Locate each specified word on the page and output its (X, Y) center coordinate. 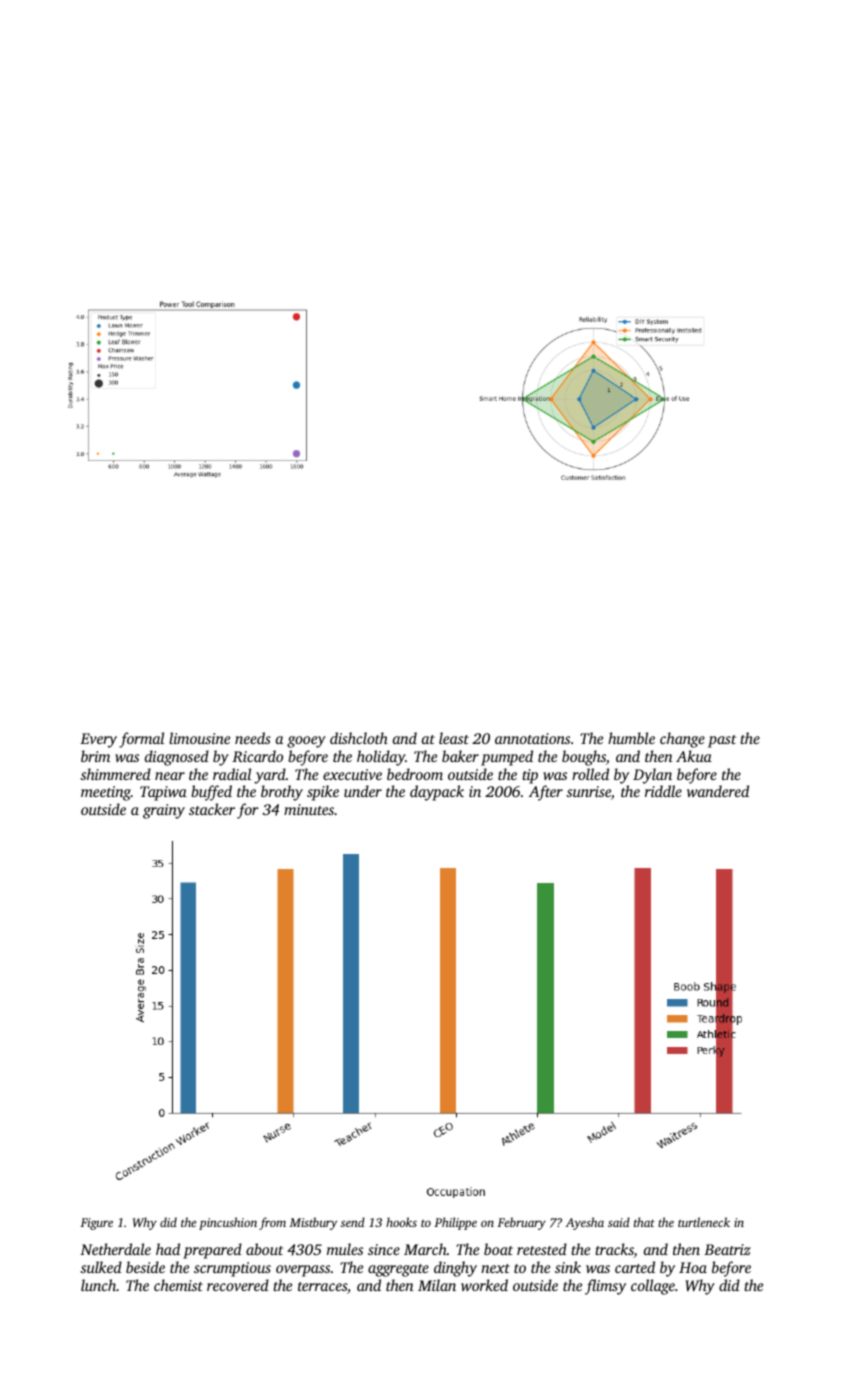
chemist (178, 1285)
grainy (164, 811)
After (546, 793)
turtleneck (704, 1222)
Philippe (455, 1223)
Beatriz (727, 1249)
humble (631, 738)
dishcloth (359, 738)
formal (141, 740)
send (353, 1222)
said (619, 1222)
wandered (718, 791)
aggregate (398, 1270)
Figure (97, 1224)
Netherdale (115, 1249)
